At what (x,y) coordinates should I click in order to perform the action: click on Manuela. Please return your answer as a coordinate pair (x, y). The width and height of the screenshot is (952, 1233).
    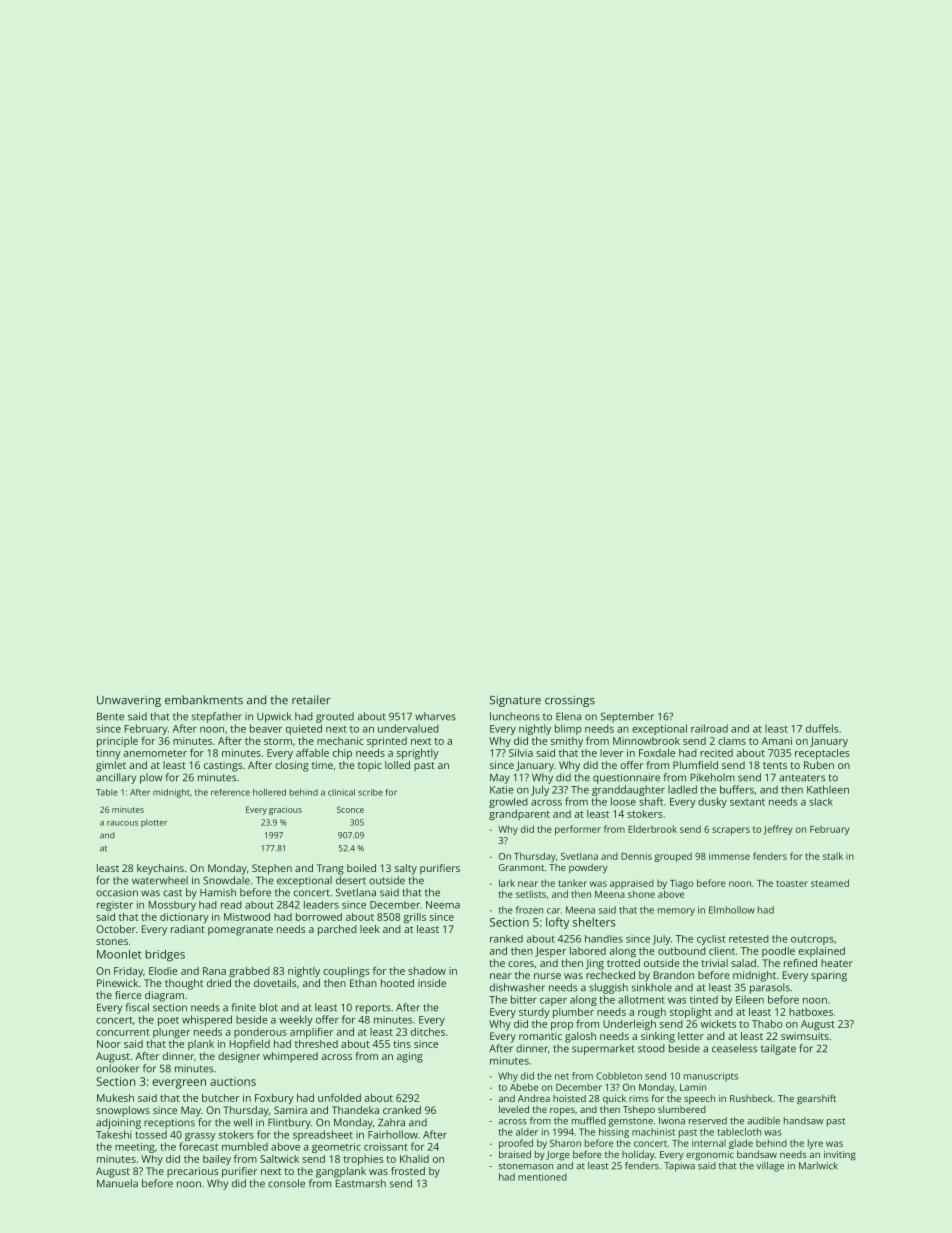
    Looking at the image, I should click on (117, 1183).
